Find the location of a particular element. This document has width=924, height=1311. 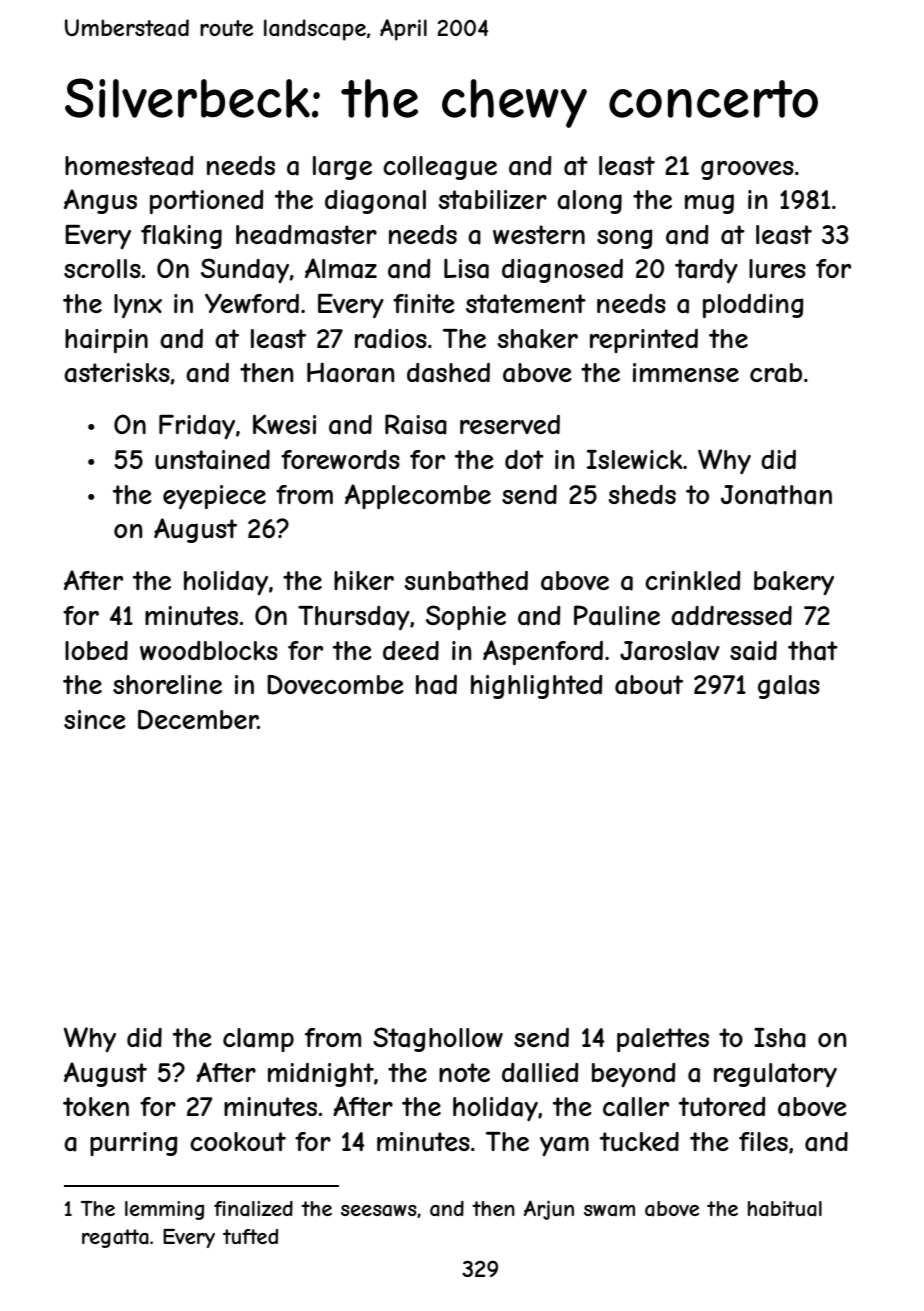

crab is located at coordinates (776, 373).
